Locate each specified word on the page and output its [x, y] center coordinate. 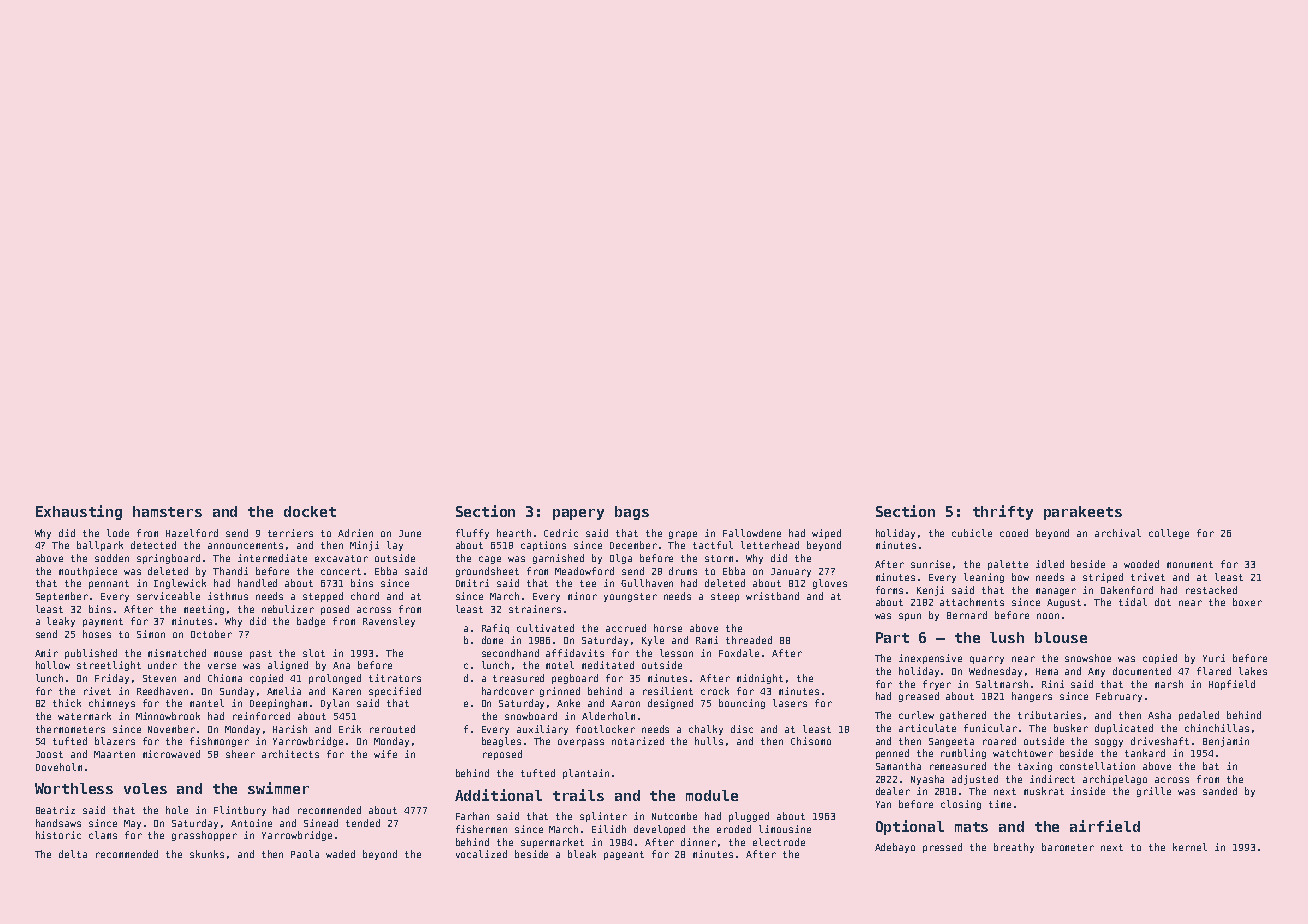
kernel [1190, 847]
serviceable [168, 596]
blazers [115, 741]
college [1169, 534]
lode [118, 533]
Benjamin [1226, 742]
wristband [772, 596]
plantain [586, 774]
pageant [624, 855]
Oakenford [1127, 590]
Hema [1047, 671]
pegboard [575, 679]
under [162, 665]
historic [58, 835]
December [633, 545]
